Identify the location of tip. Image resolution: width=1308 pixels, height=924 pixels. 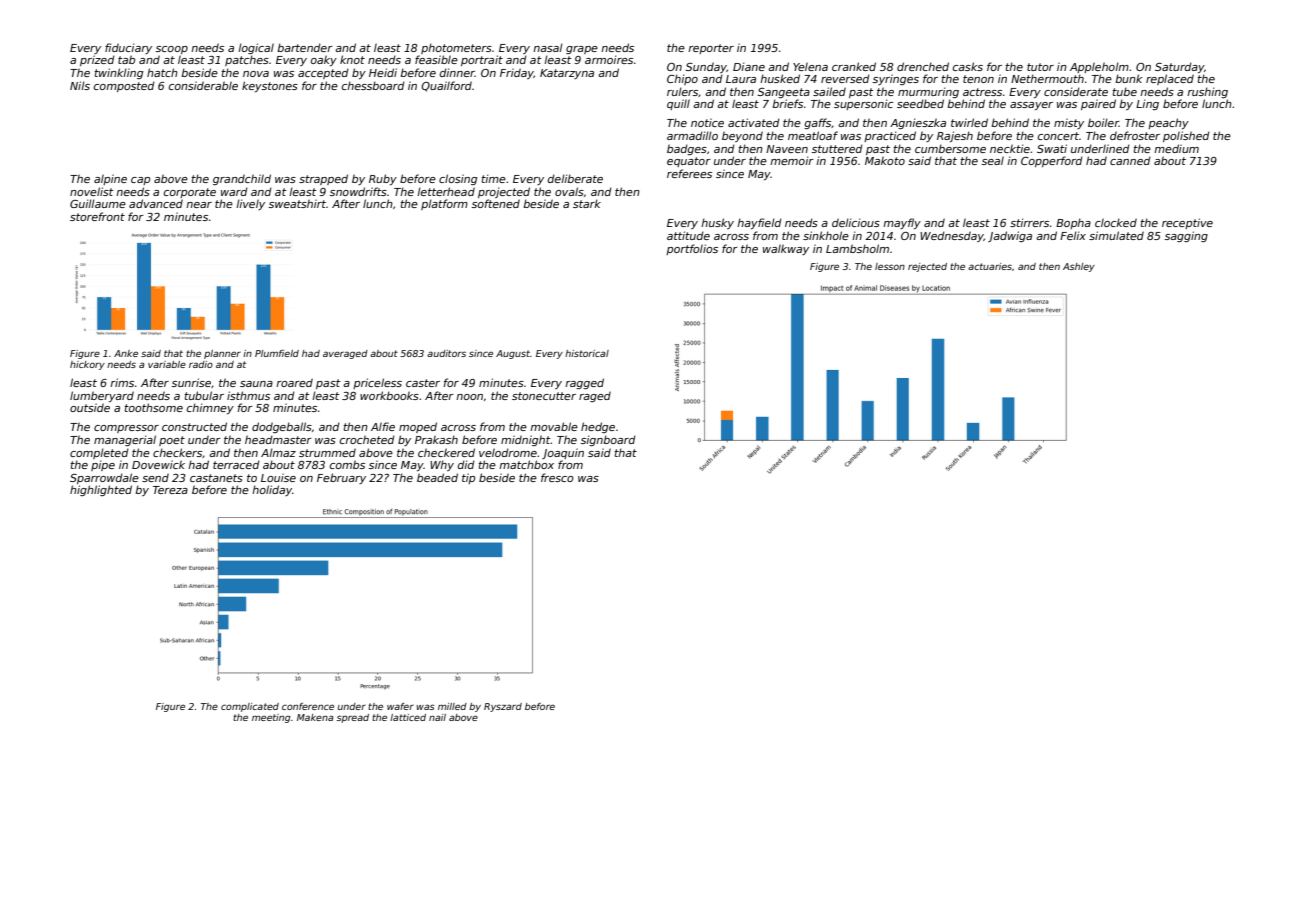
(468, 478).
